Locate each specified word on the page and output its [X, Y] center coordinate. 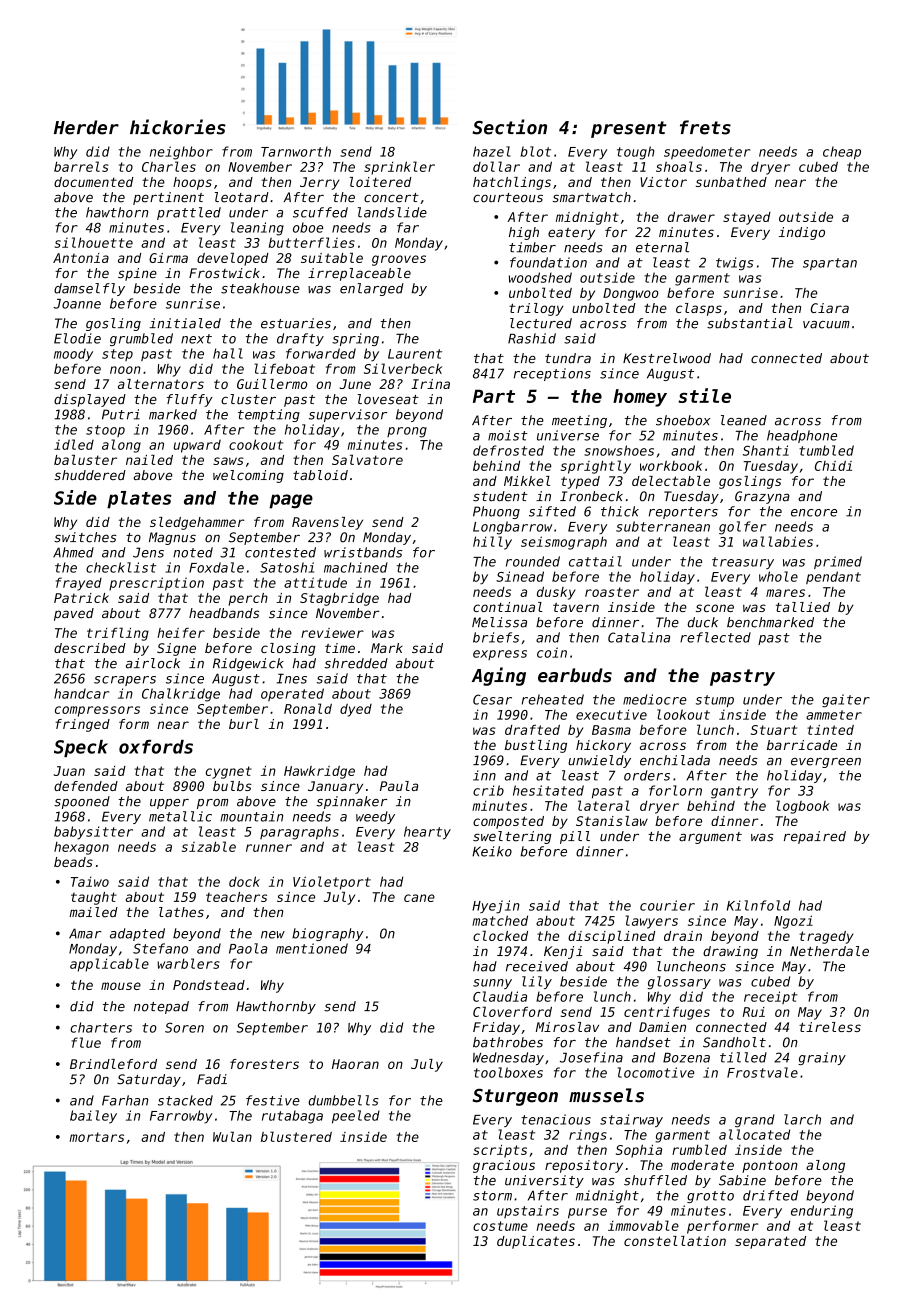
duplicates [536, 1242]
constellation [675, 1241]
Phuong [496, 512]
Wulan [232, 1136]
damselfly [89, 289]
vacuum [826, 325]
